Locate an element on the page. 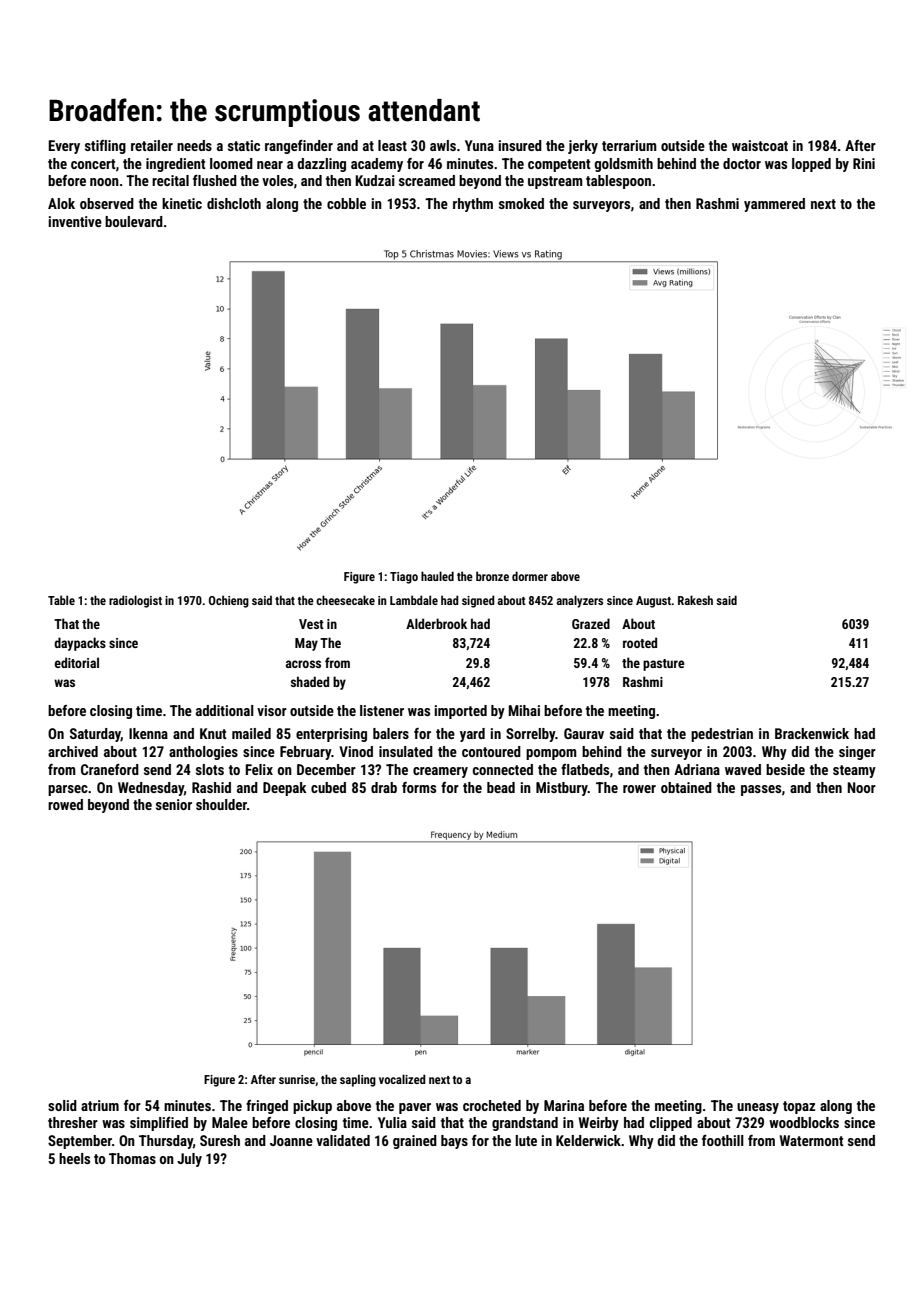 The image size is (924, 1308). inventive is located at coordinates (75, 221).
